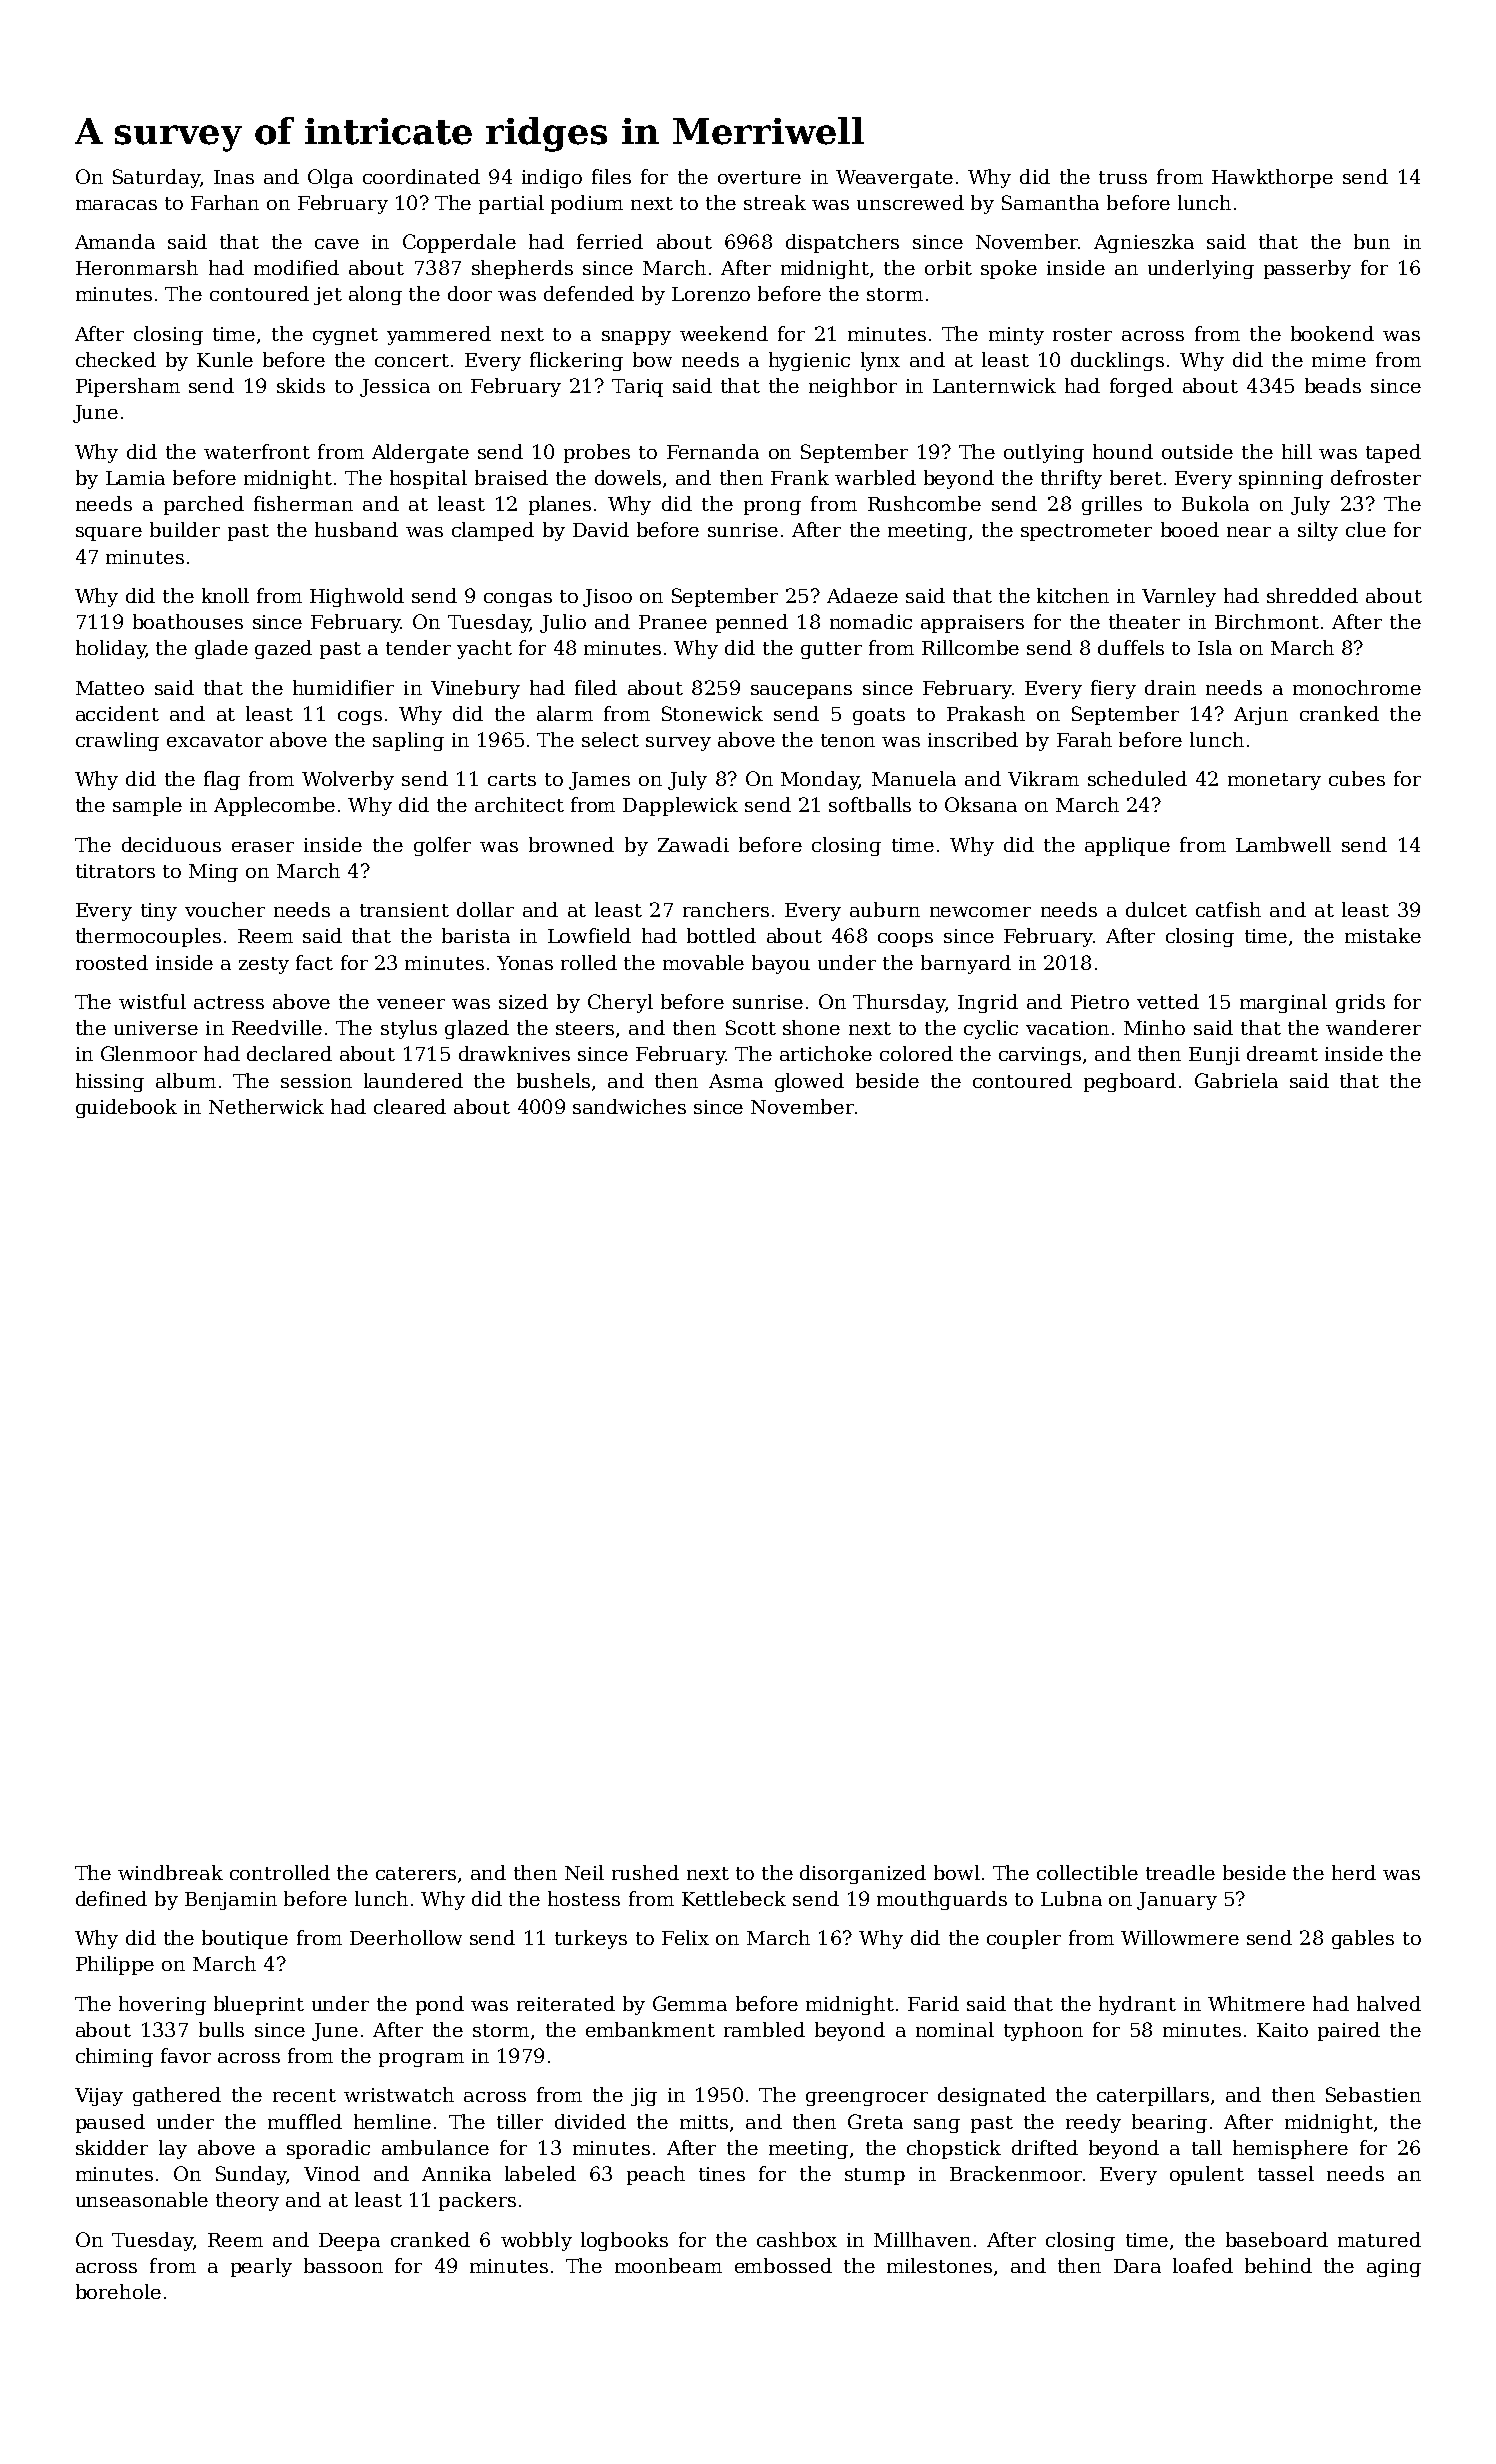  What do you see at coordinates (1207, 2147) in the page?
I see `tall` at bounding box center [1207, 2147].
